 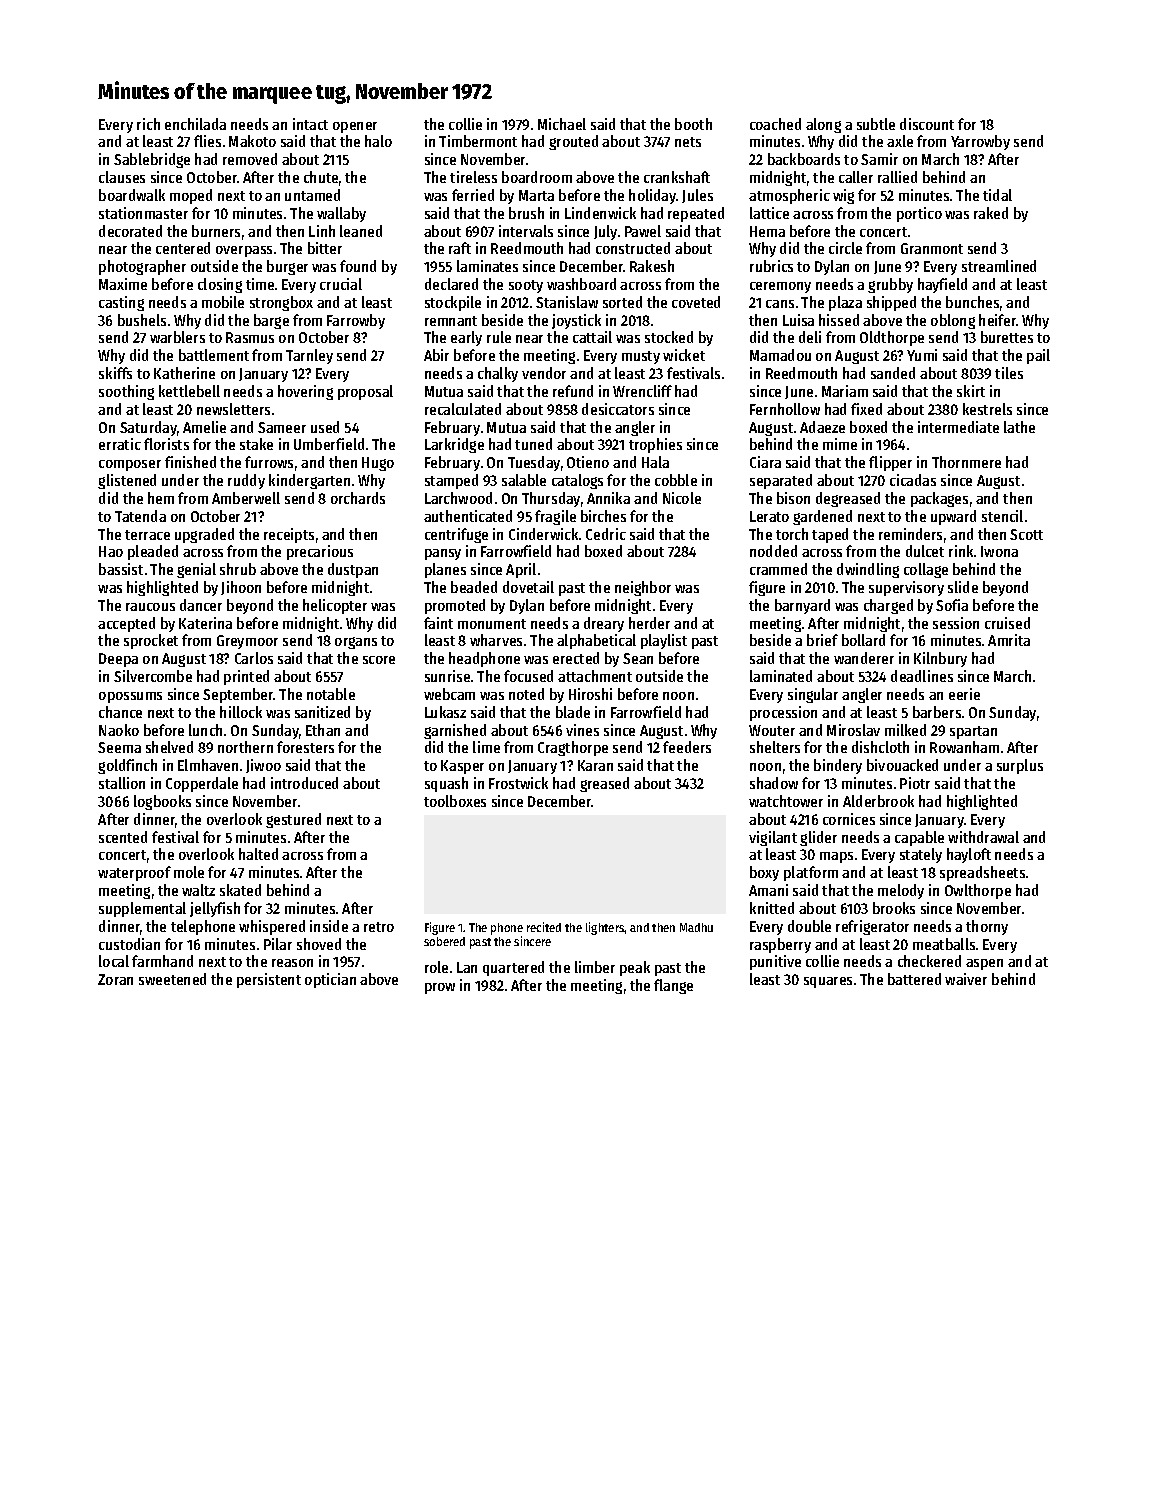 I want to click on withdrawal, so click(x=983, y=837).
